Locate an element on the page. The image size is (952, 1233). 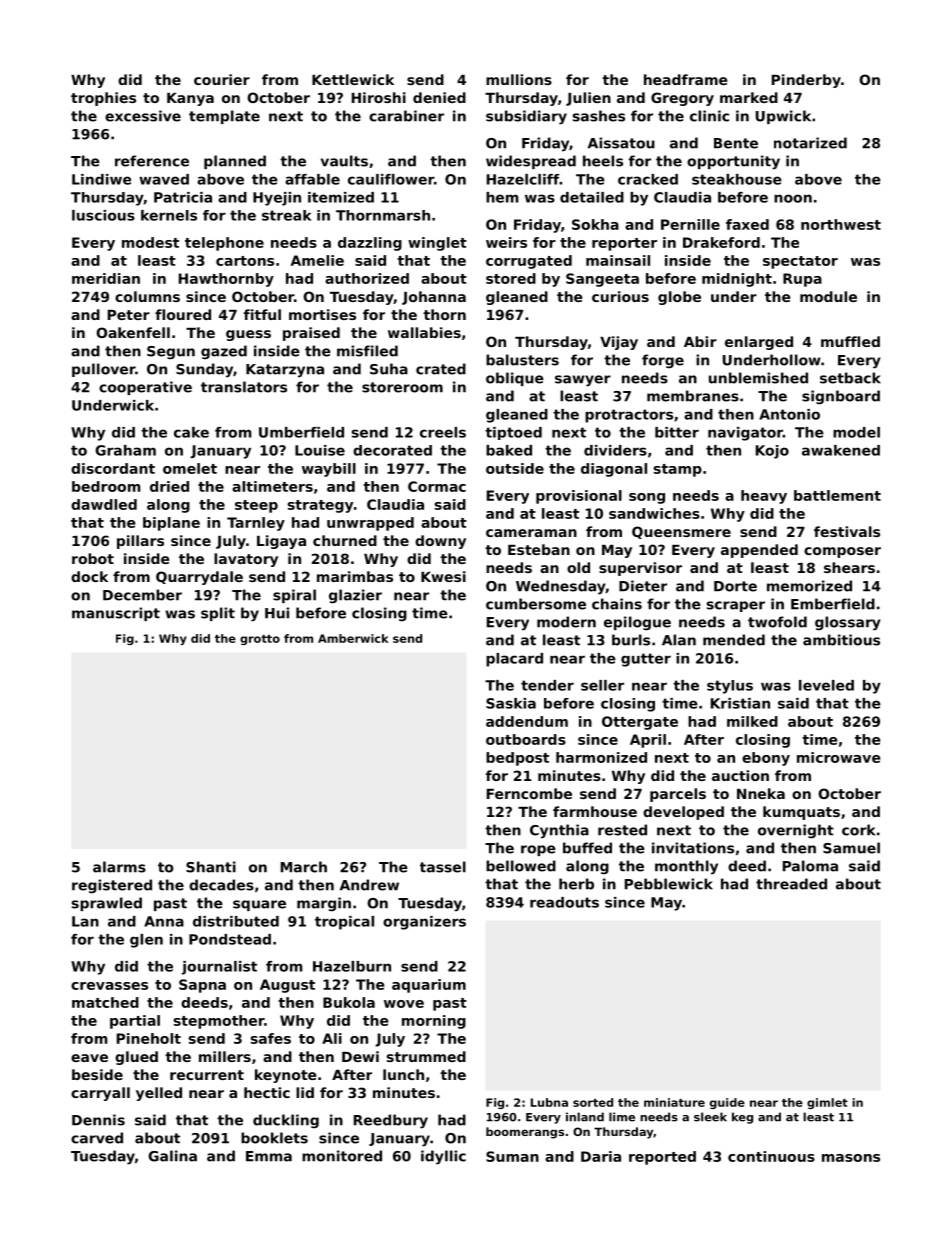
December is located at coordinates (142, 595).
